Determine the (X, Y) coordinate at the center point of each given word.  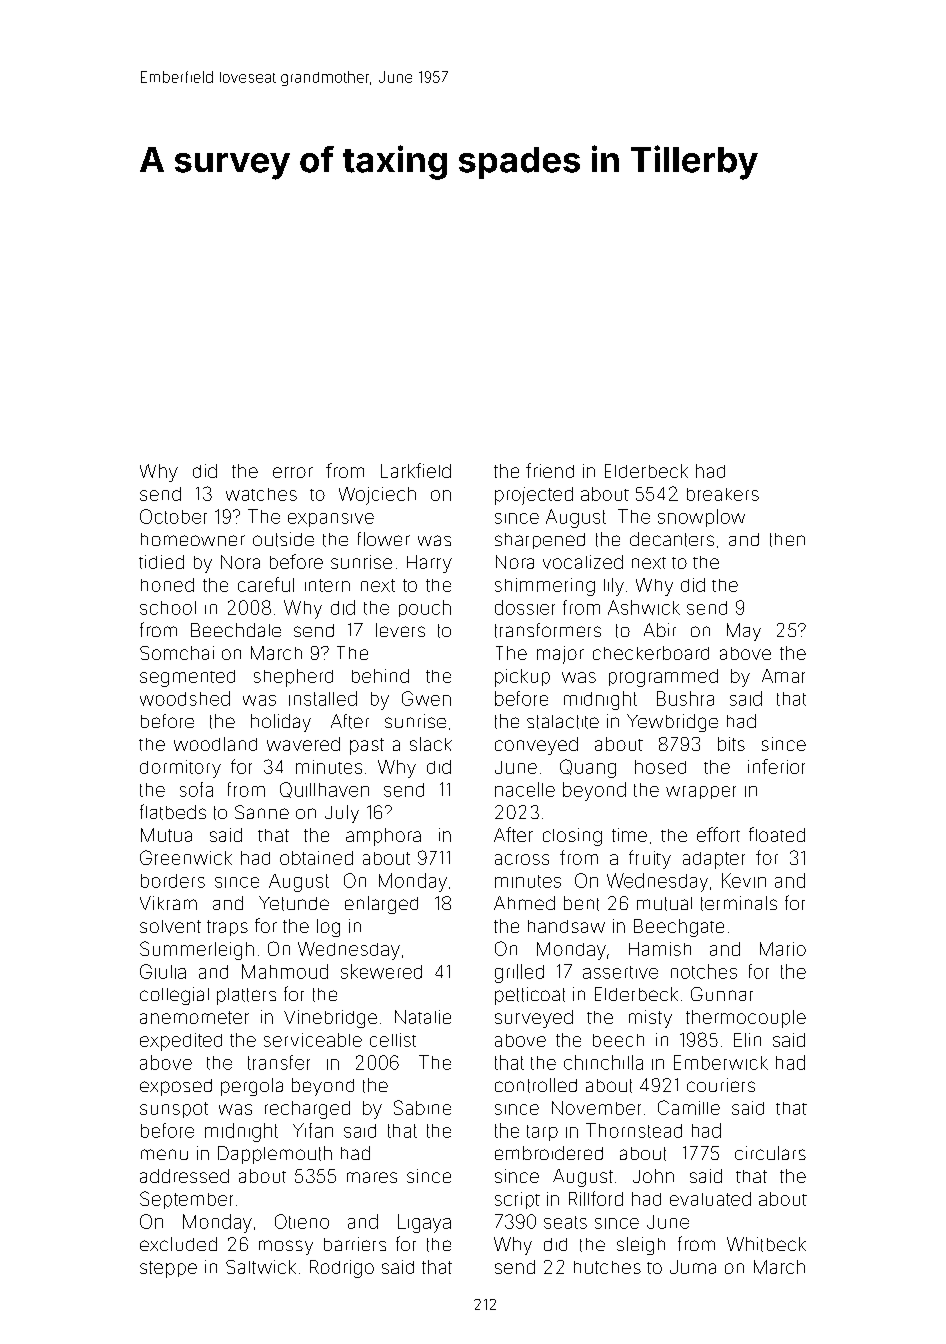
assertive (620, 972)
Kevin (744, 880)
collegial (174, 996)
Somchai (177, 653)
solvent (170, 926)
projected (534, 496)
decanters (672, 539)
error (293, 472)
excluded (178, 1244)
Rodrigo (342, 1269)
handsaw (566, 926)
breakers (723, 494)
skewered (381, 971)
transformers (548, 630)
